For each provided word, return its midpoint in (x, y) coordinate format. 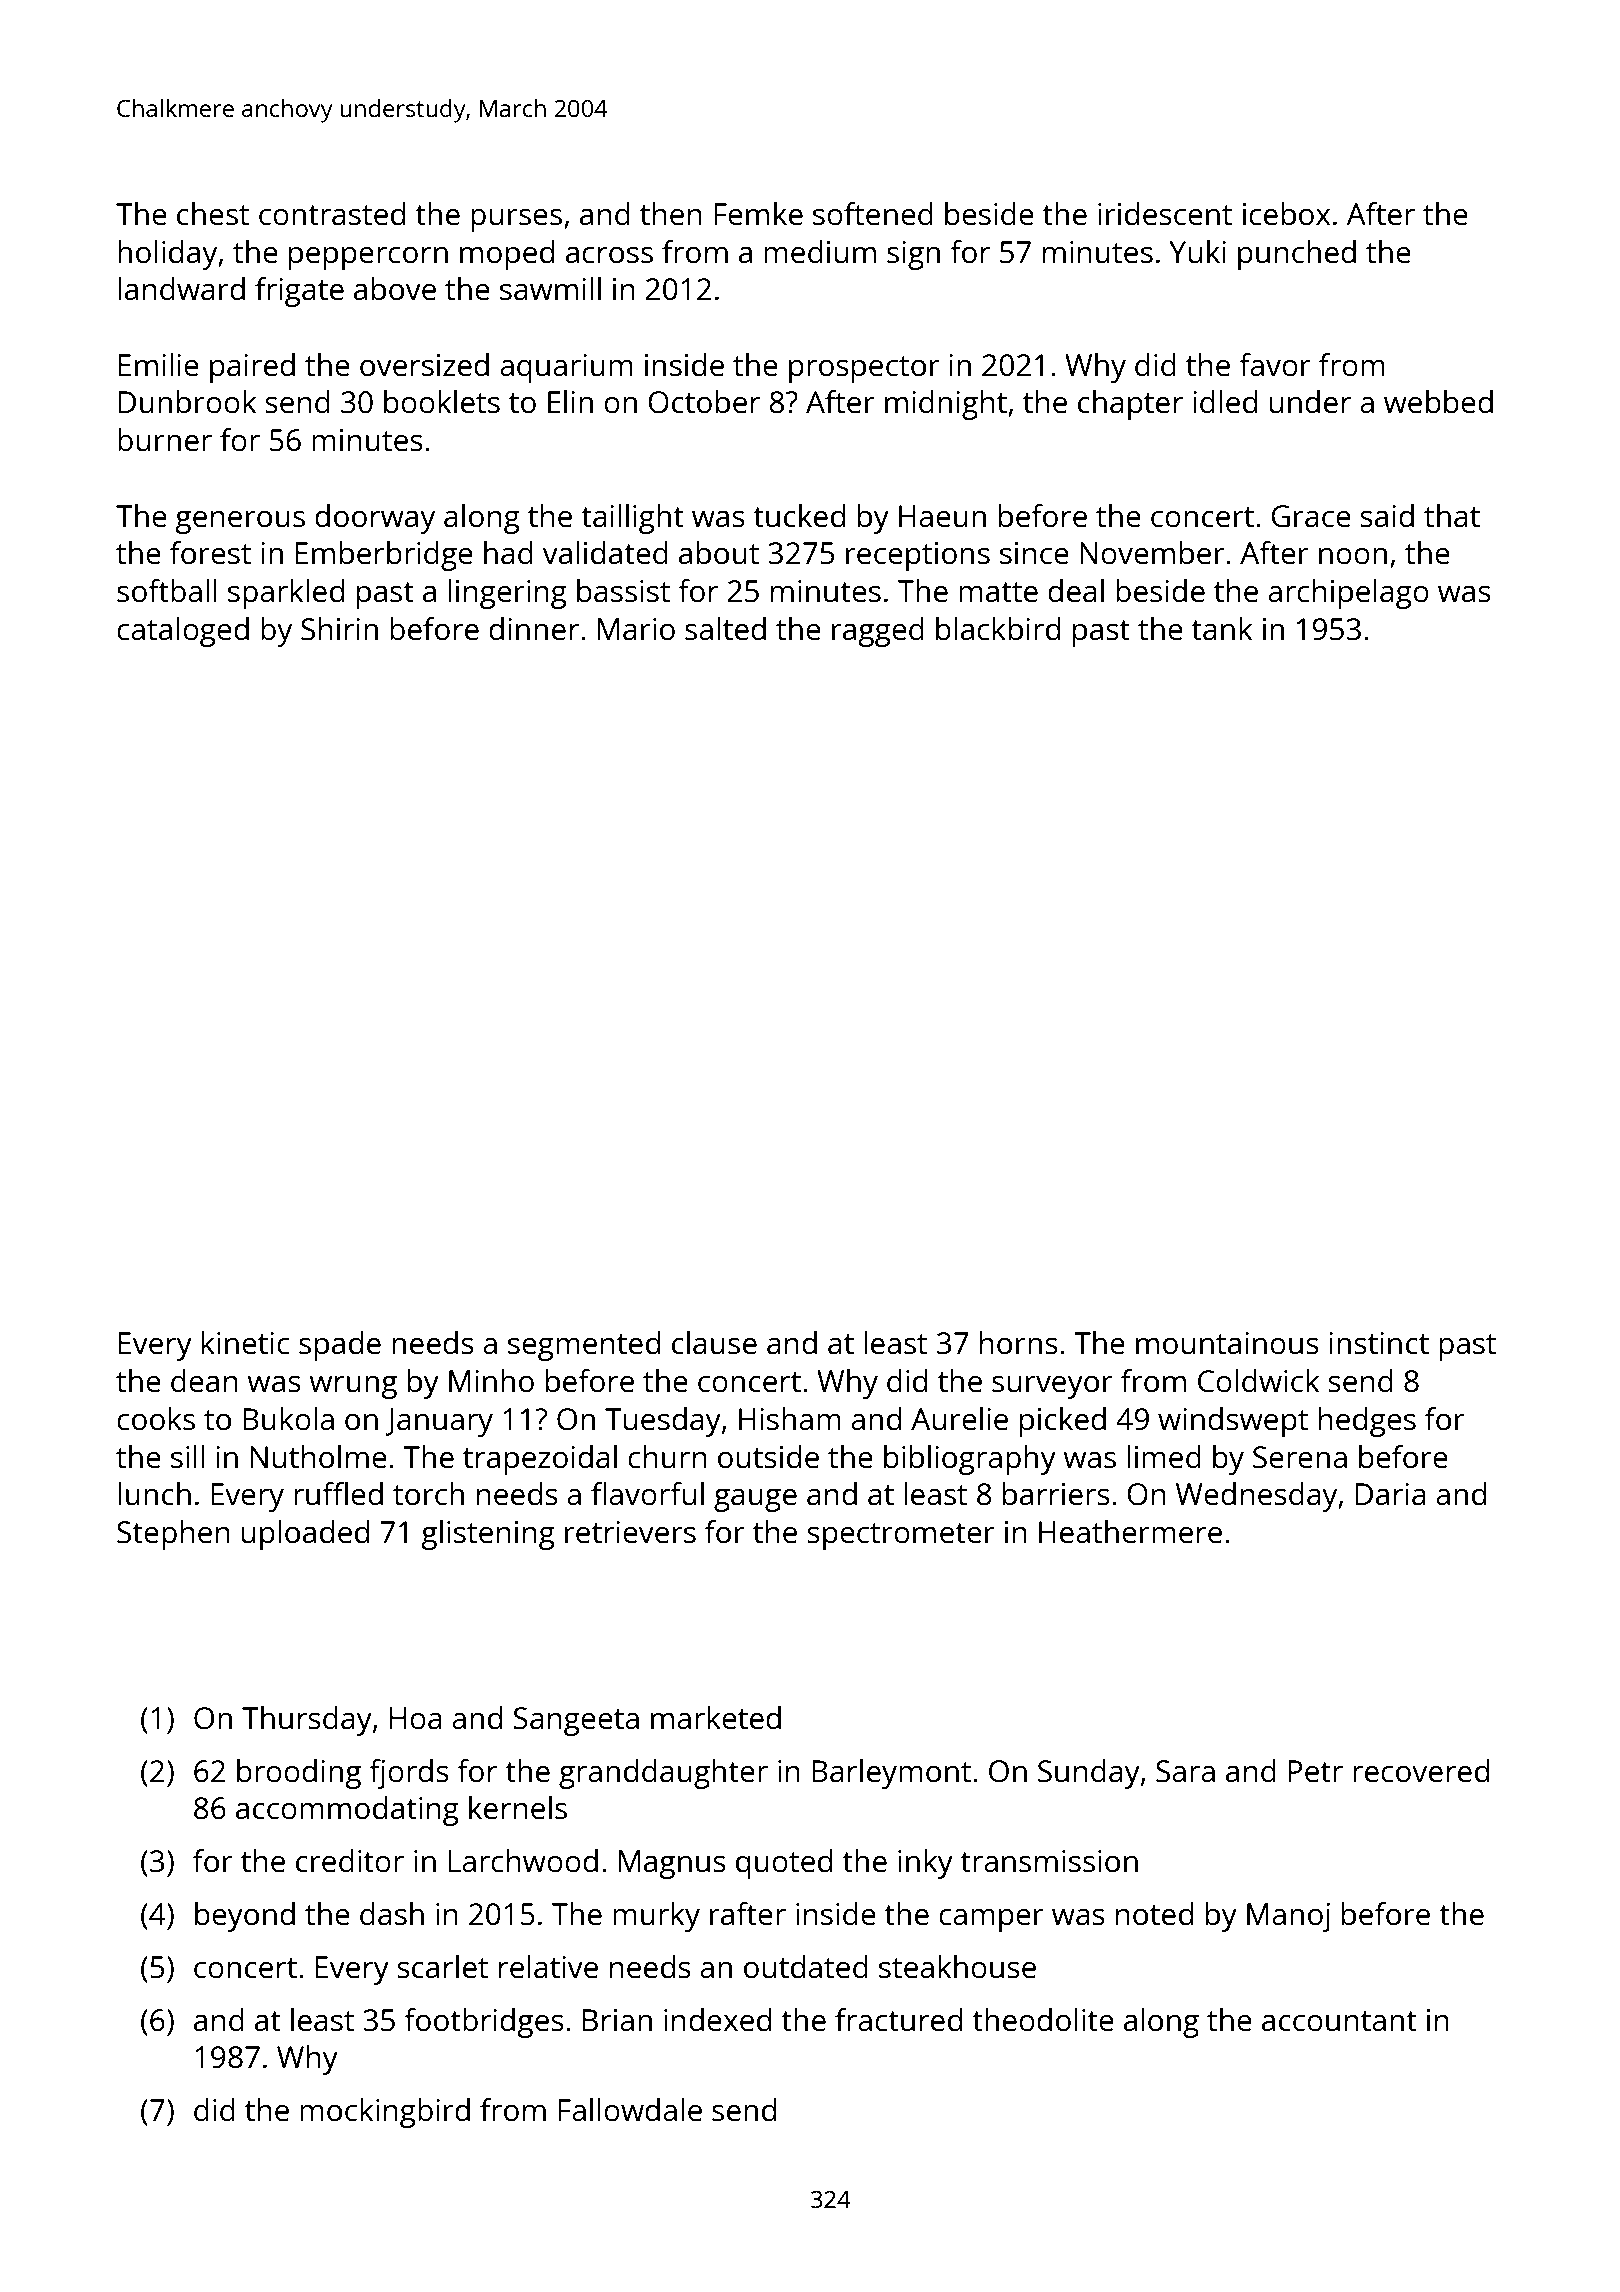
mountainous (1227, 1343)
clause (714, 1343)
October (704, 402)
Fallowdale (630, 2110)
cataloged (183, 632)
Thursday (307, 1721)
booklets (442, 402)
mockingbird (385, 2113)
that (1452, 515)
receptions (918, 556)
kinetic (245, 1343)
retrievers (630, 1532)
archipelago (1348, 594)
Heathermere (1130, 1532)
